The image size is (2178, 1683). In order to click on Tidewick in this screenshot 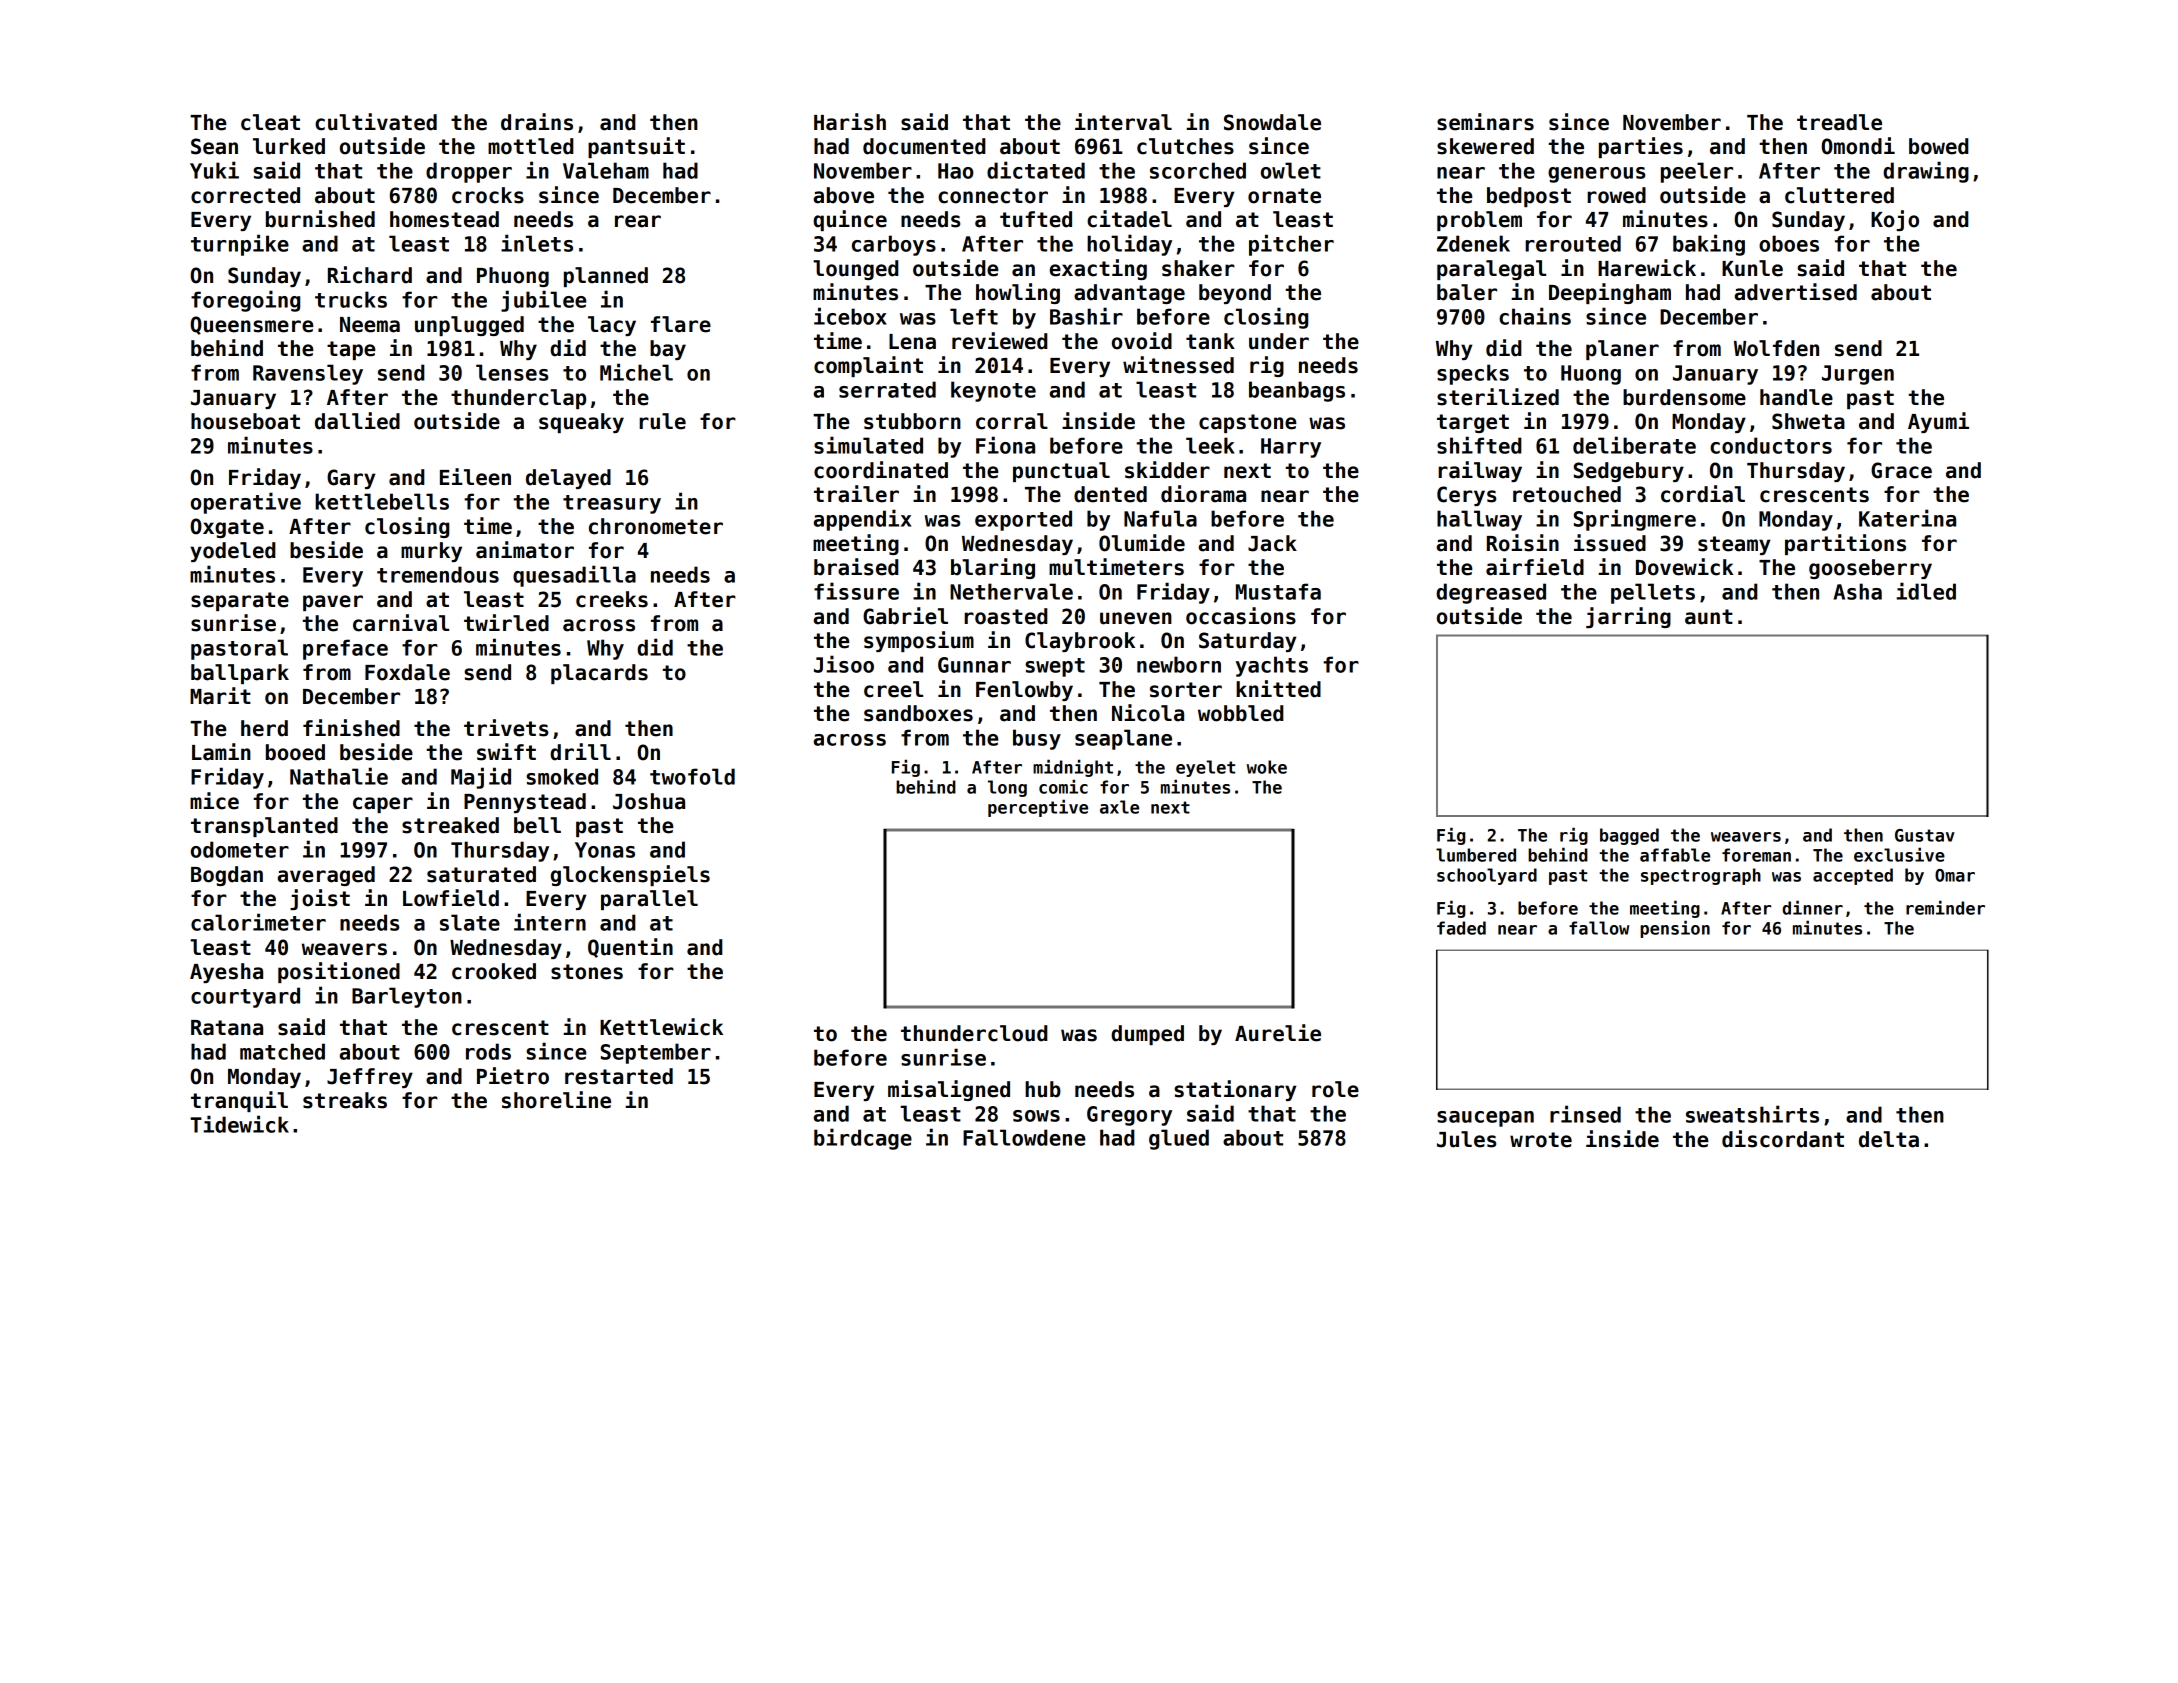, I will do `click(239, 1124)`.
